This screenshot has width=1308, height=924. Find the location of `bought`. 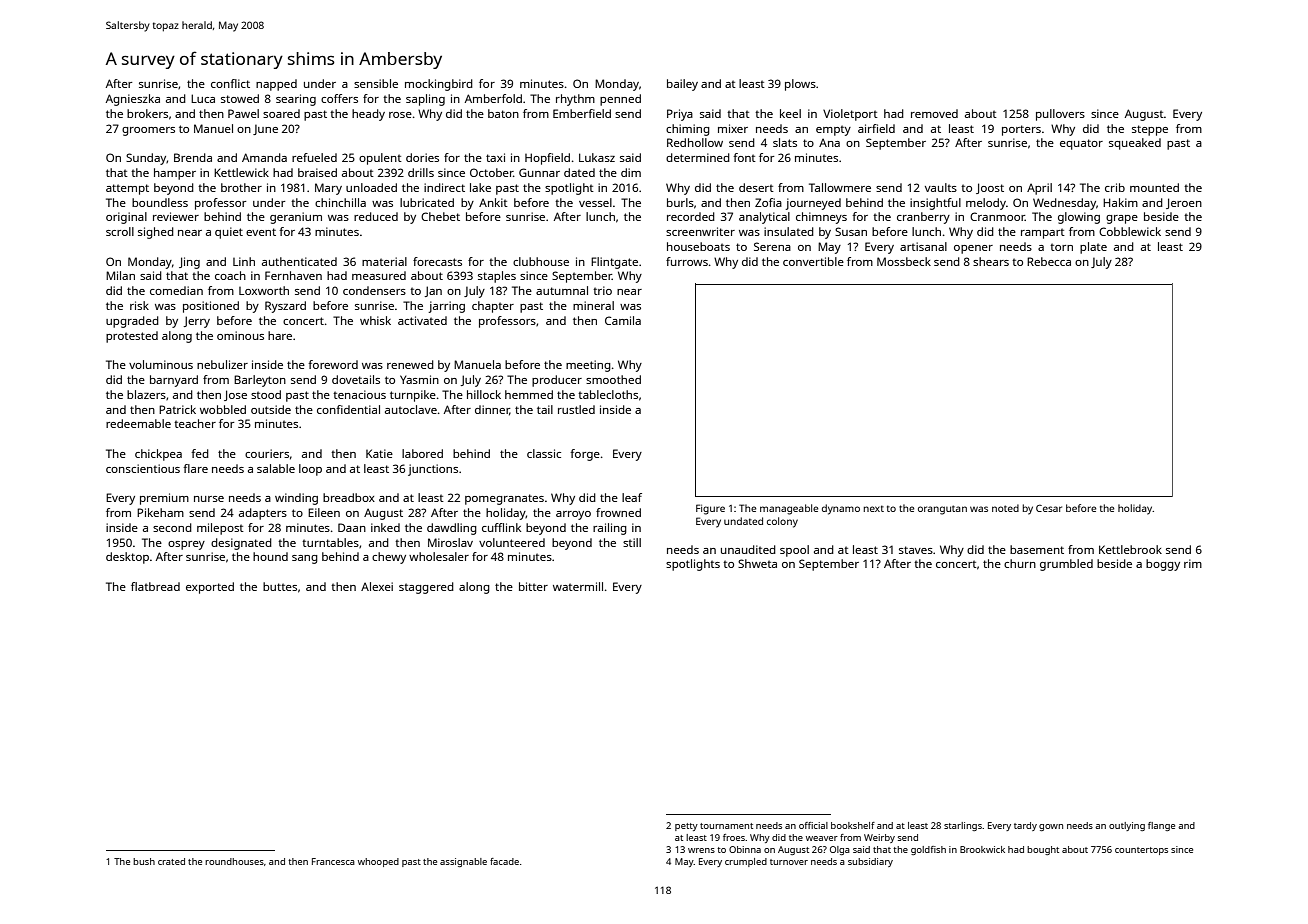

bought is located at coordinates (1043, 850).
